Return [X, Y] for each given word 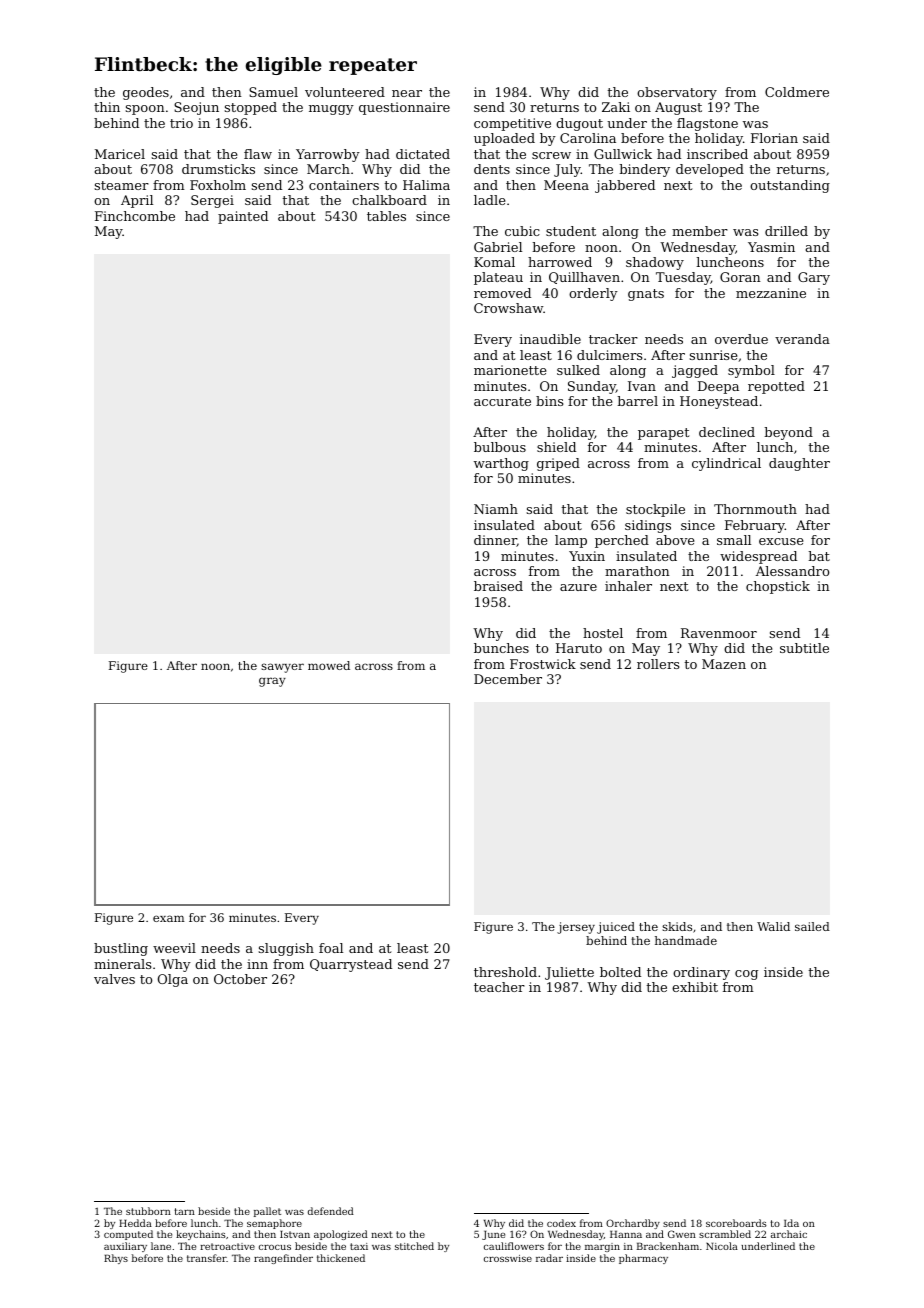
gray [272, 682]
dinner [495, 541]
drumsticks [218, 169]
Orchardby [633, 1224]
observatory [677, 93]
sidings [648, 526]
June [493, 1235]
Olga [173, 980]
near [407, 93]
